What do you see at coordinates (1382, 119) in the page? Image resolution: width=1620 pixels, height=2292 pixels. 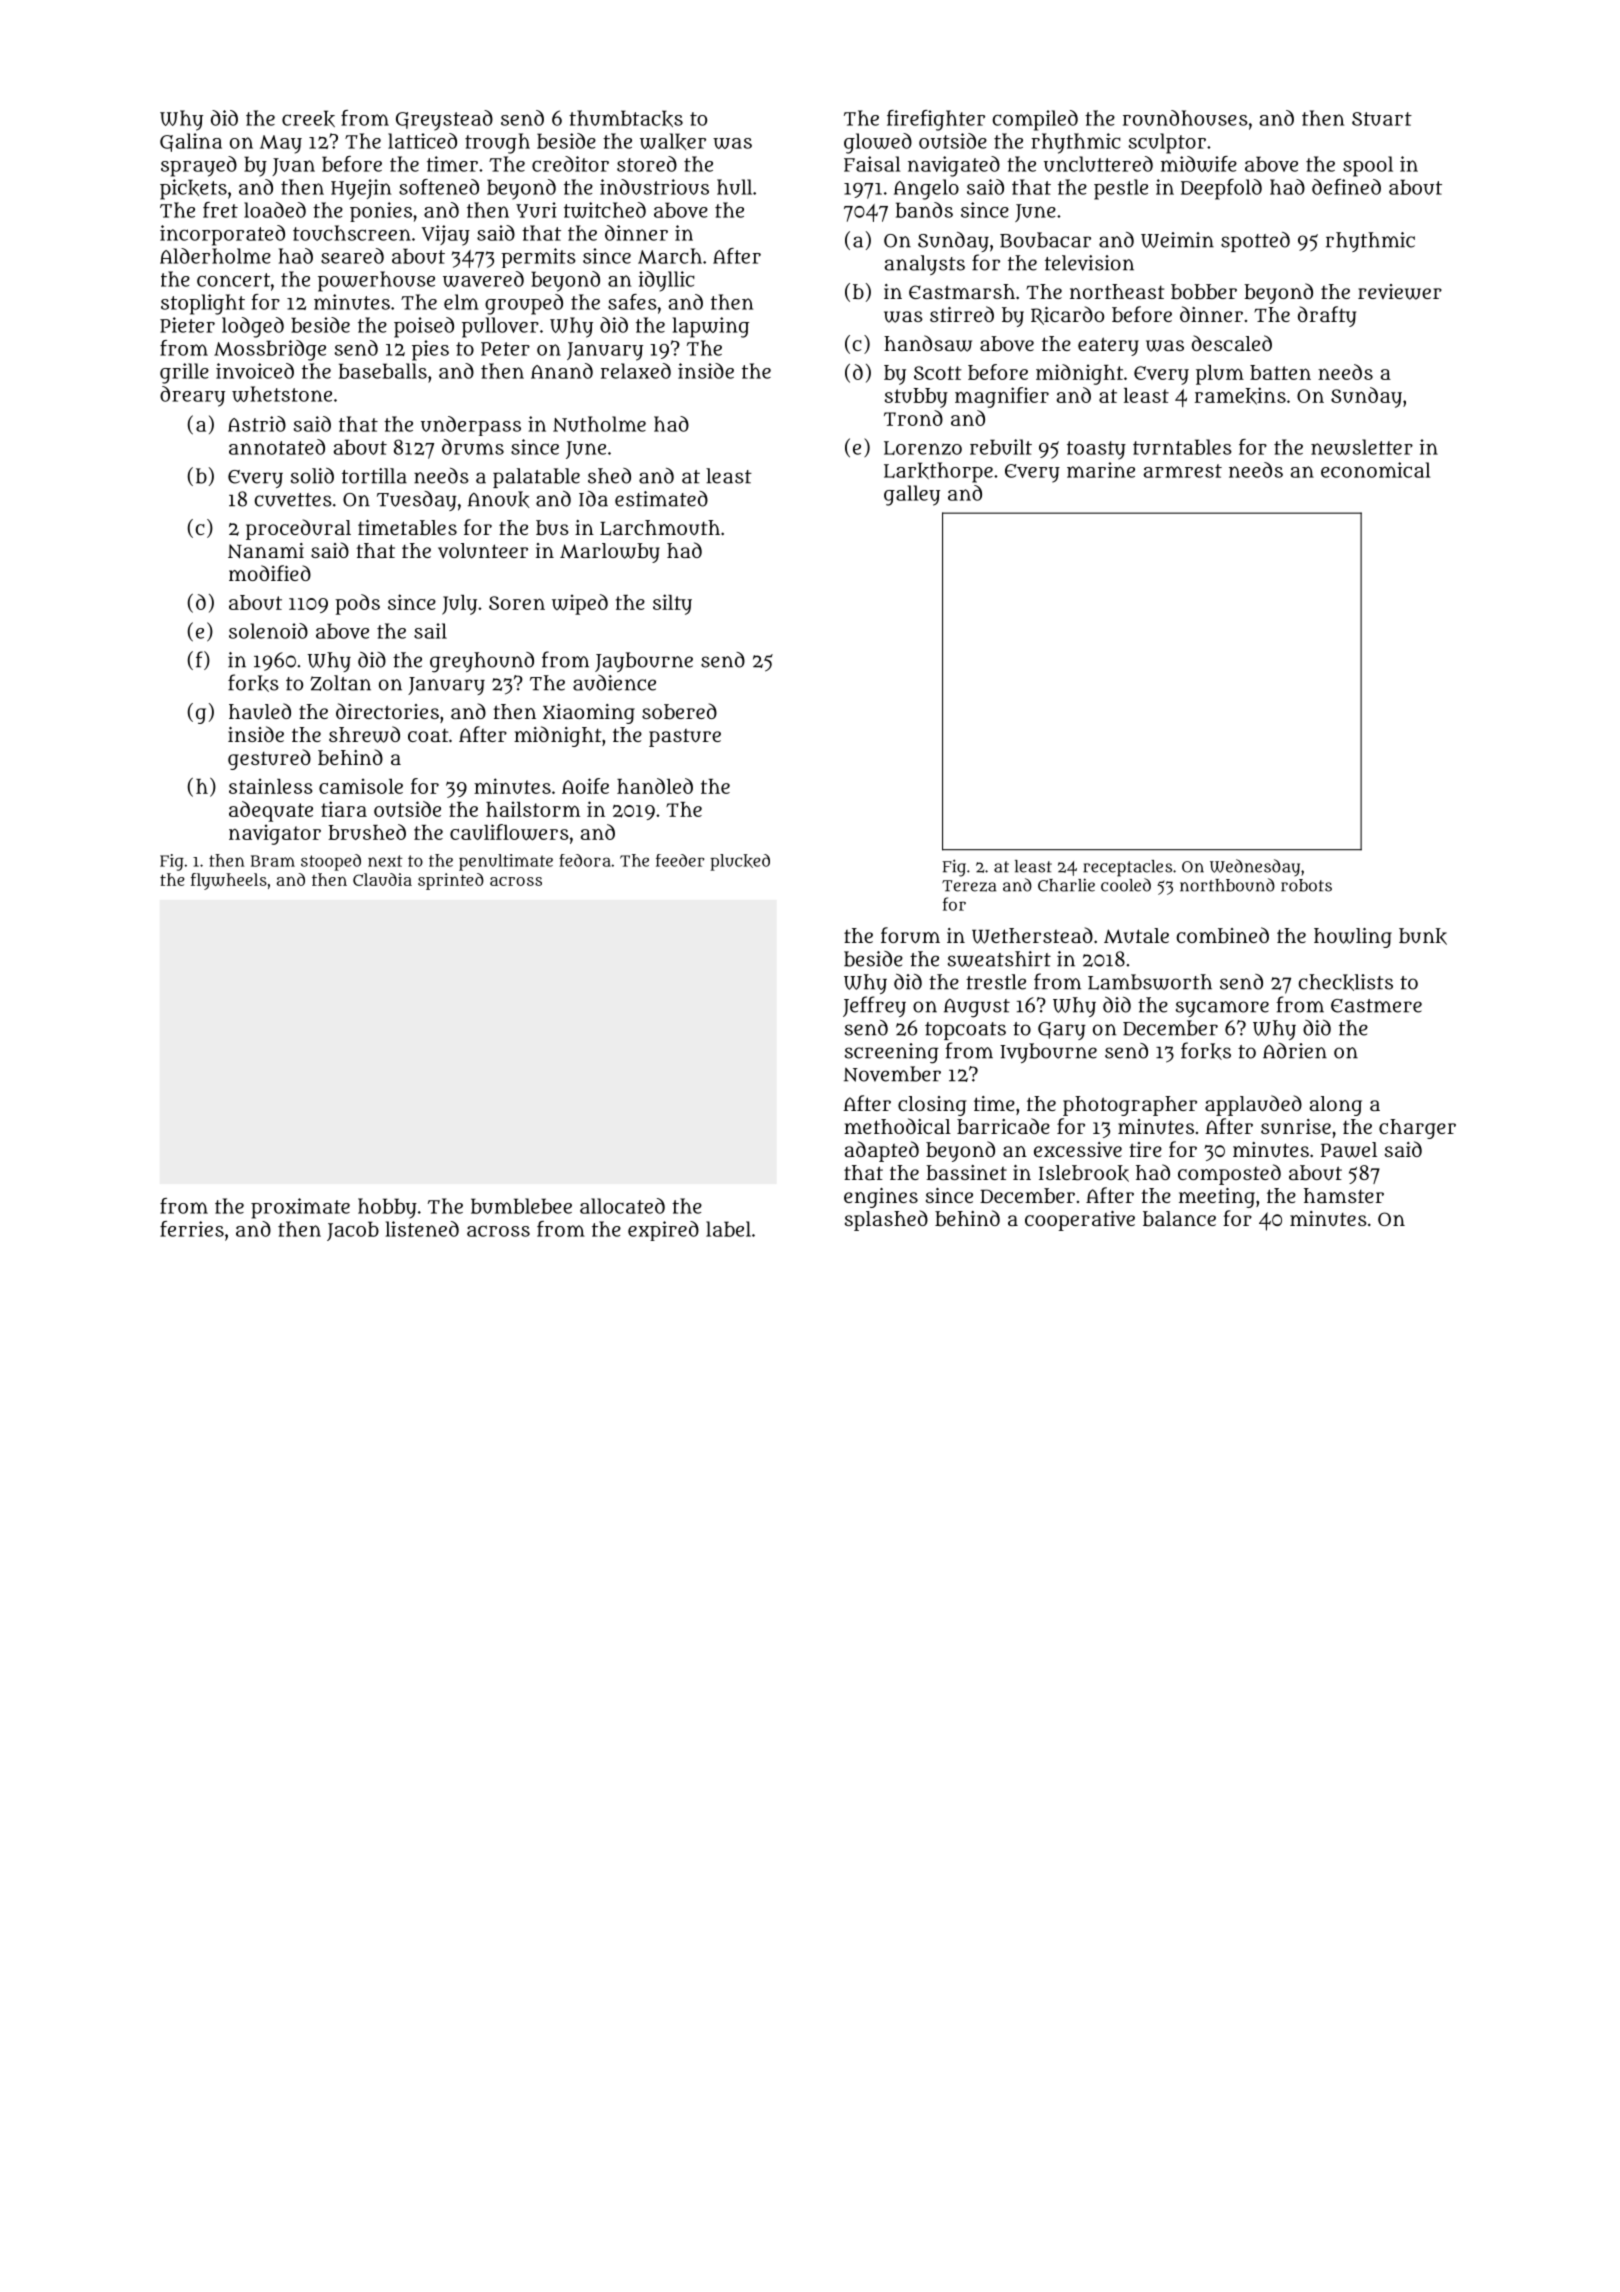 I see `Stuart` at bounding box center [1382, 119].
